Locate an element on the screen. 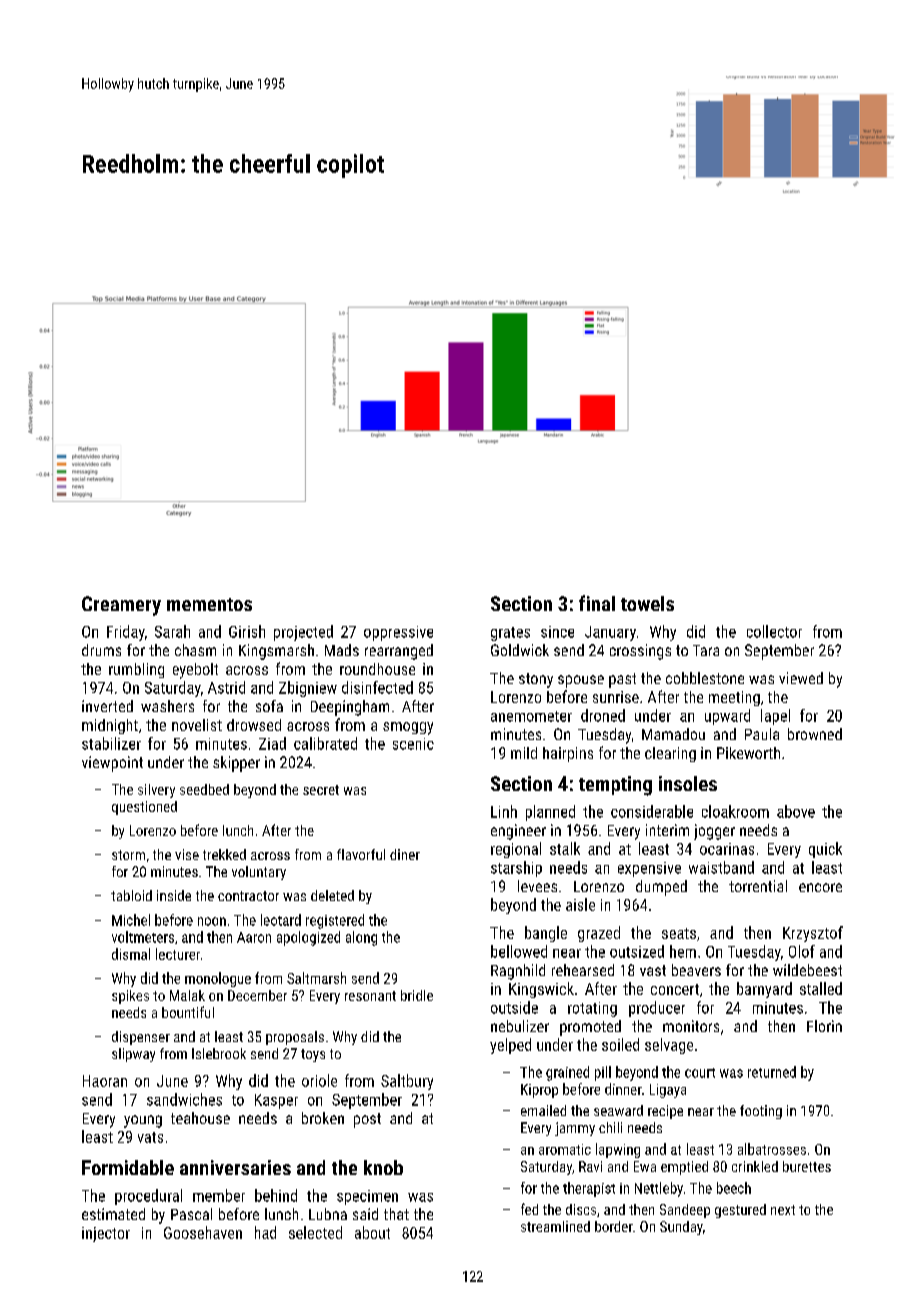 The height and width of the screenshot is (1311, 924). young is located at coordinates (143, 1121).
